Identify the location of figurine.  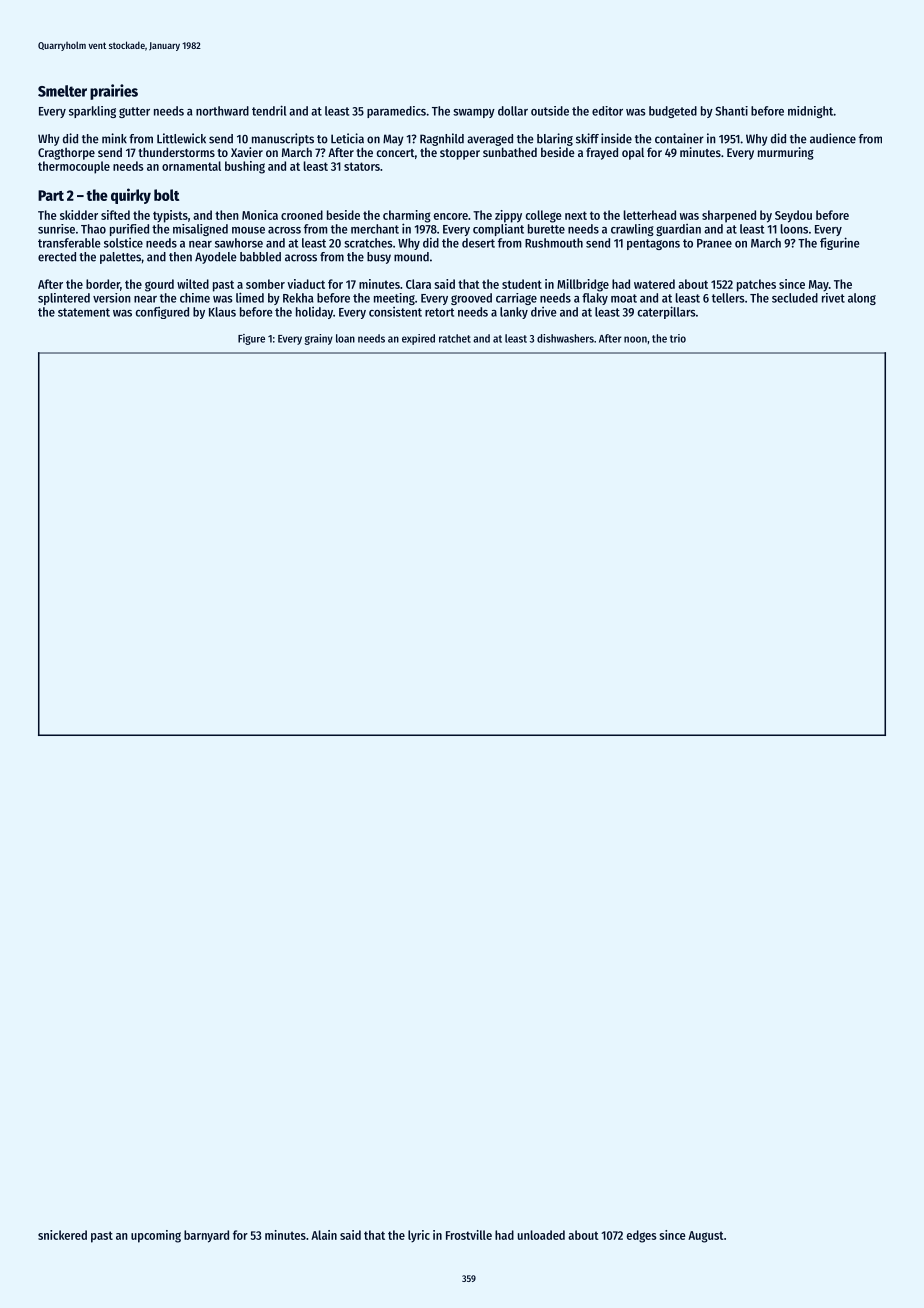
(839, 243).
